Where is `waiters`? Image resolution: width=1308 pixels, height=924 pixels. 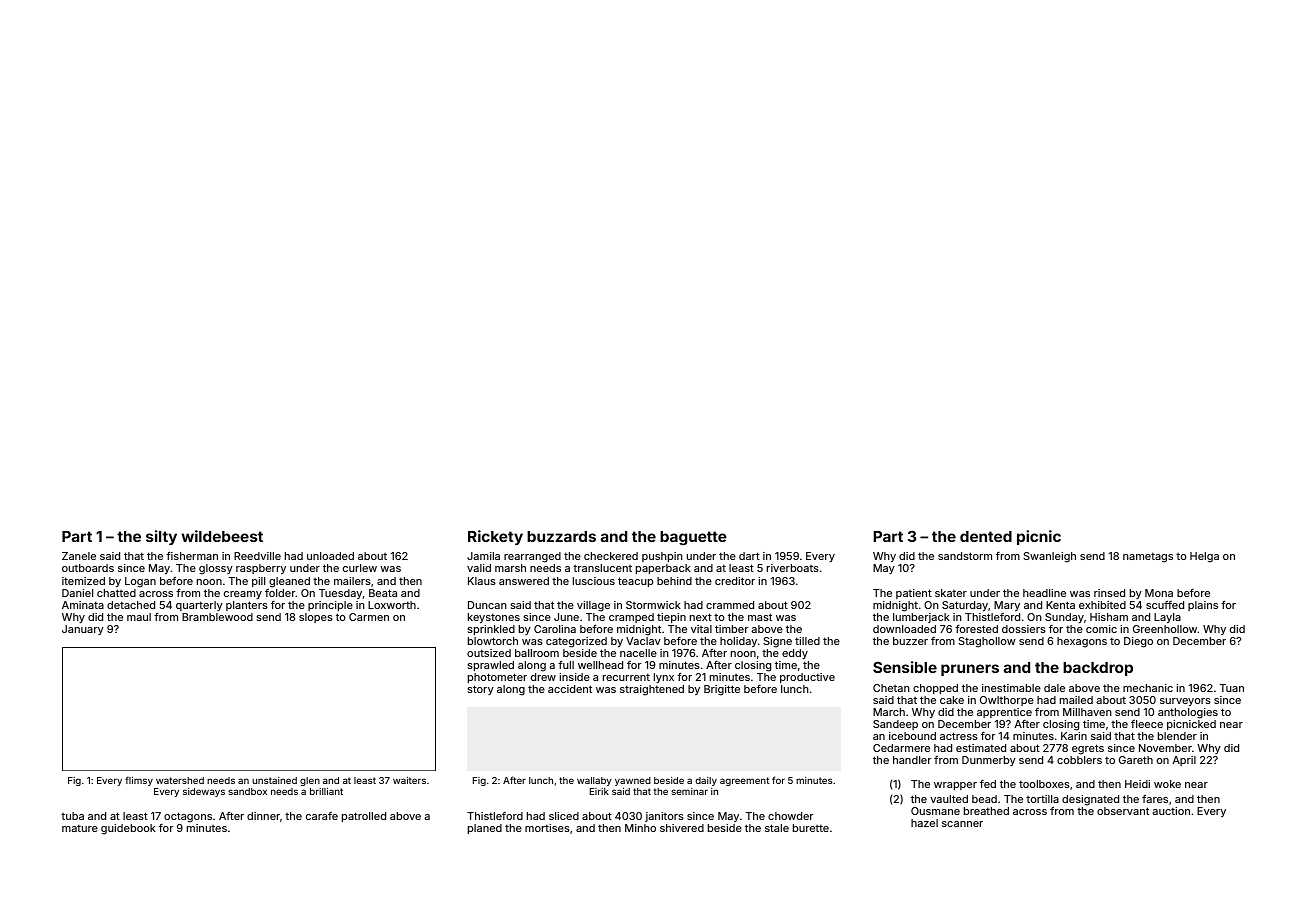 waiters is located at coordinates (409, 780).
